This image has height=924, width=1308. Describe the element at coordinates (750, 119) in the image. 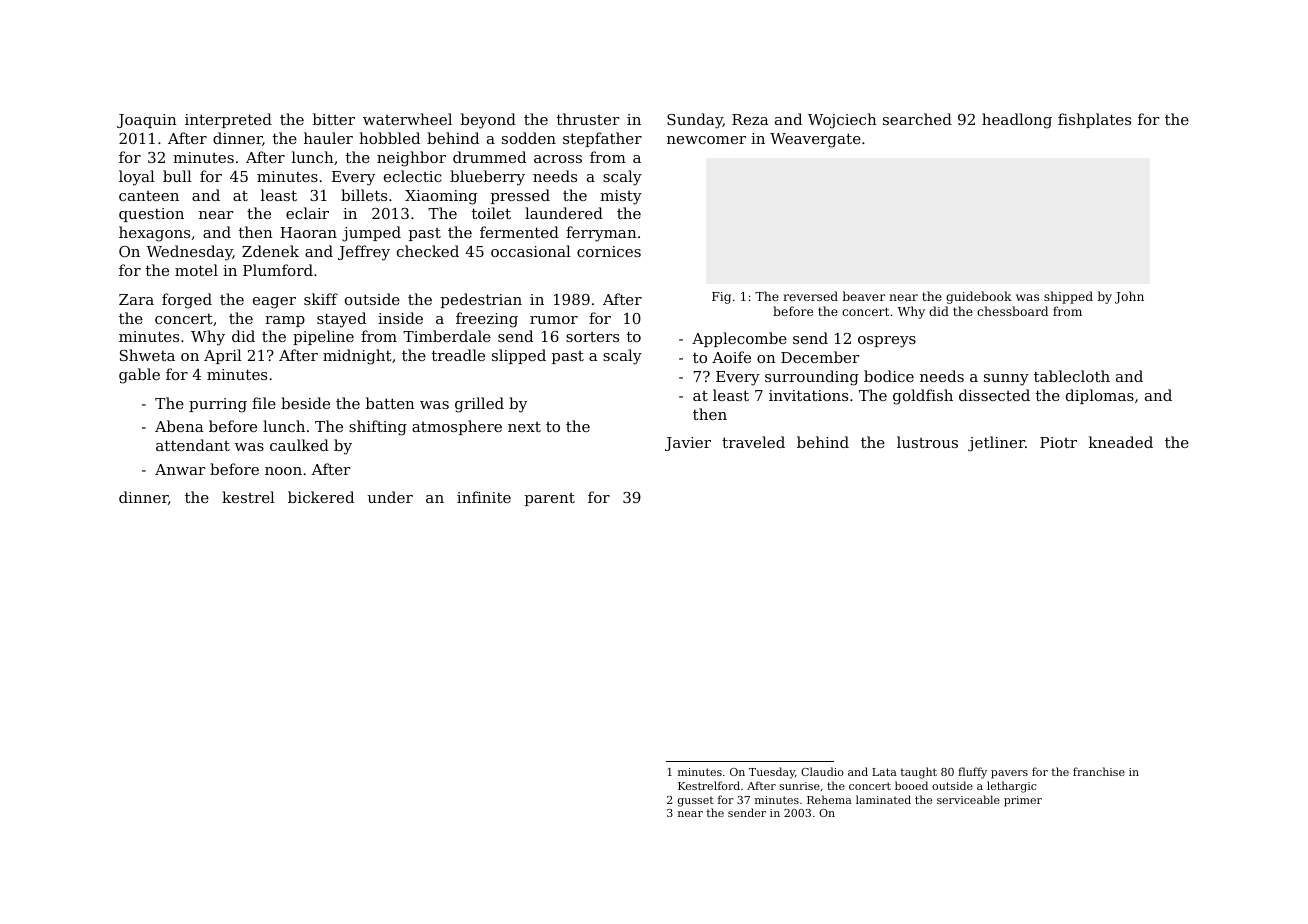

I see `Reza` at that location.
